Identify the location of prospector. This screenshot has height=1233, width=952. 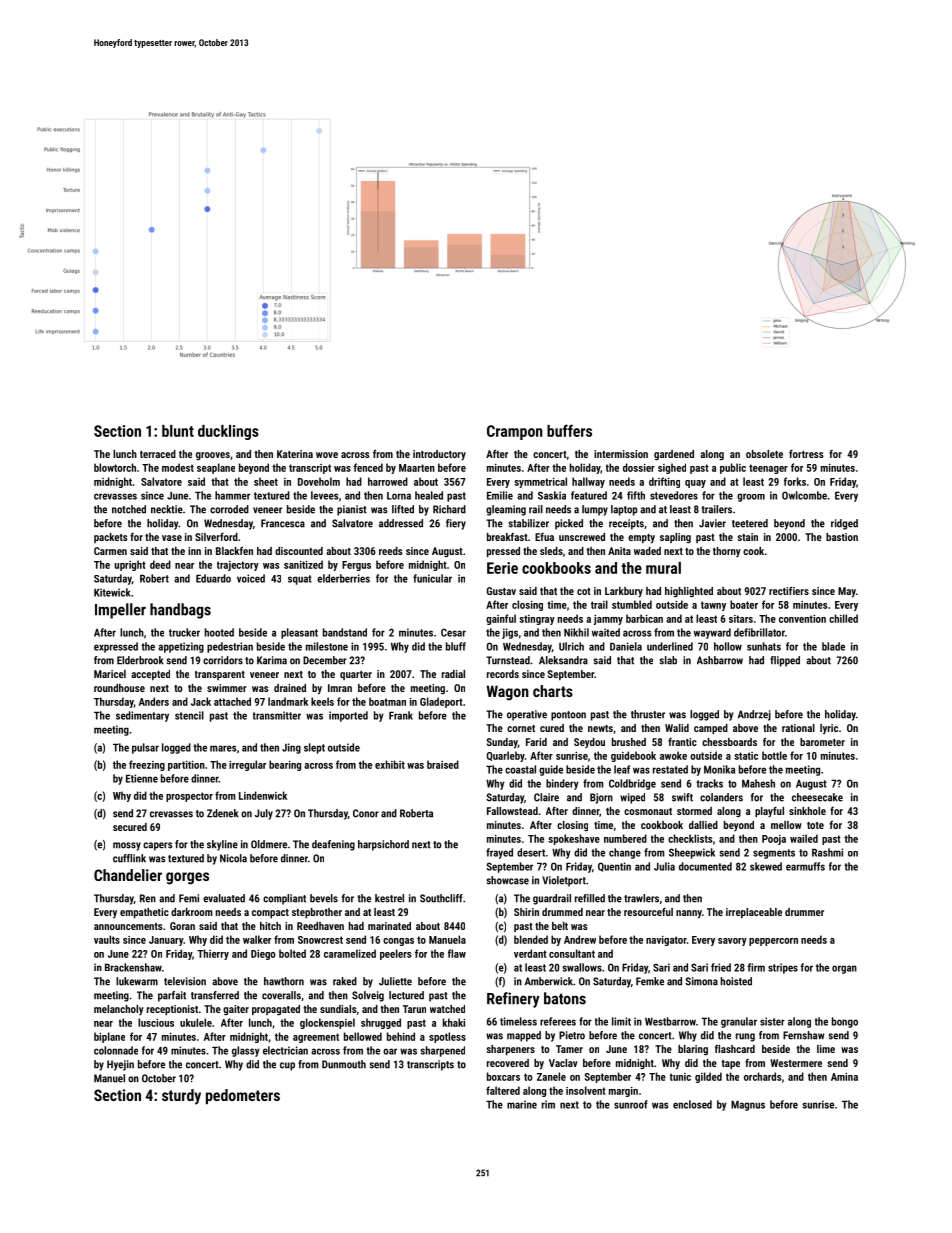
(189, 797).
